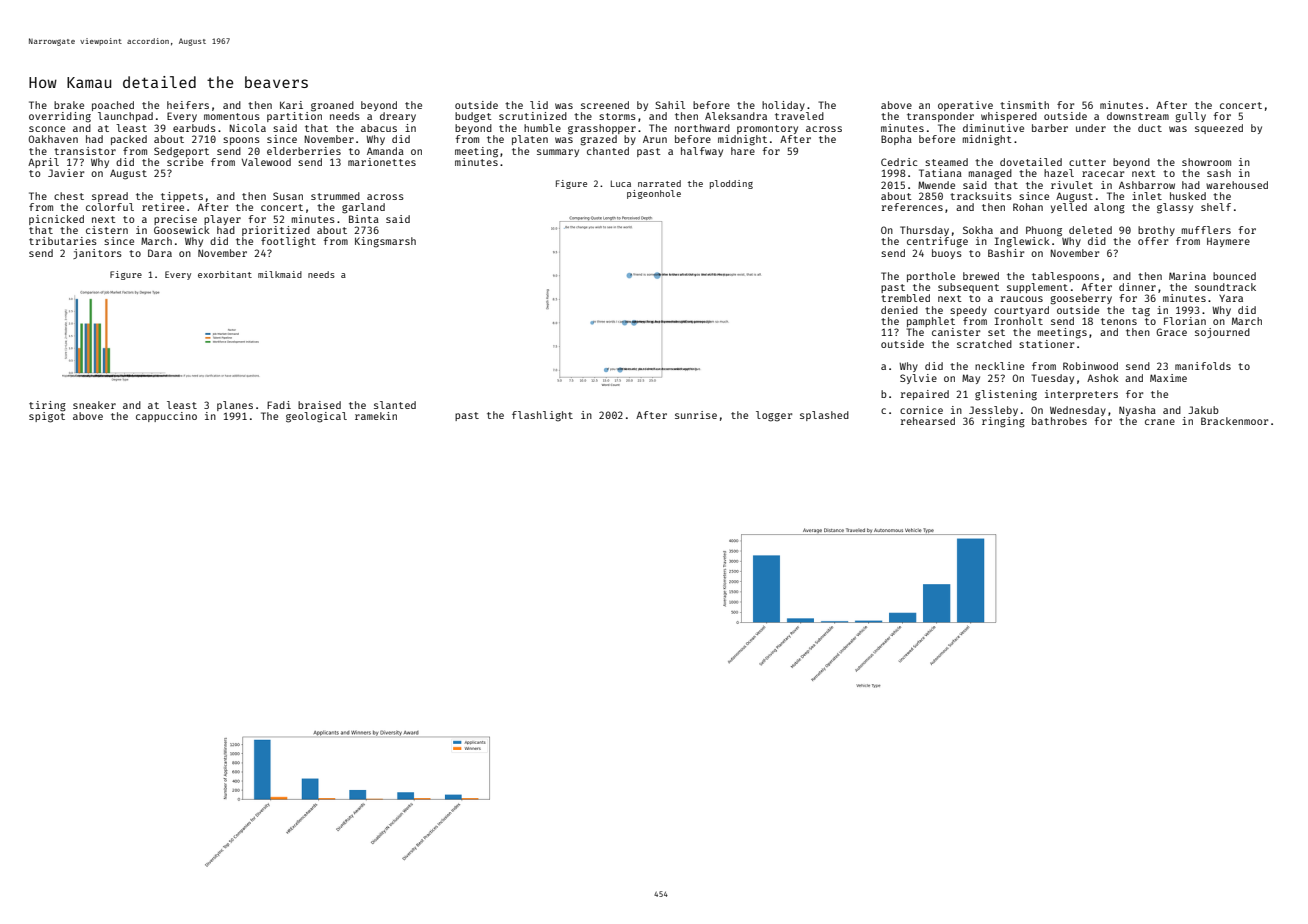 This screenshot has width=1308, height=924. What do you see at coordinates (1003, 422) in the screenshot?
I see `ringing` at bounding box center [1003, 422].
